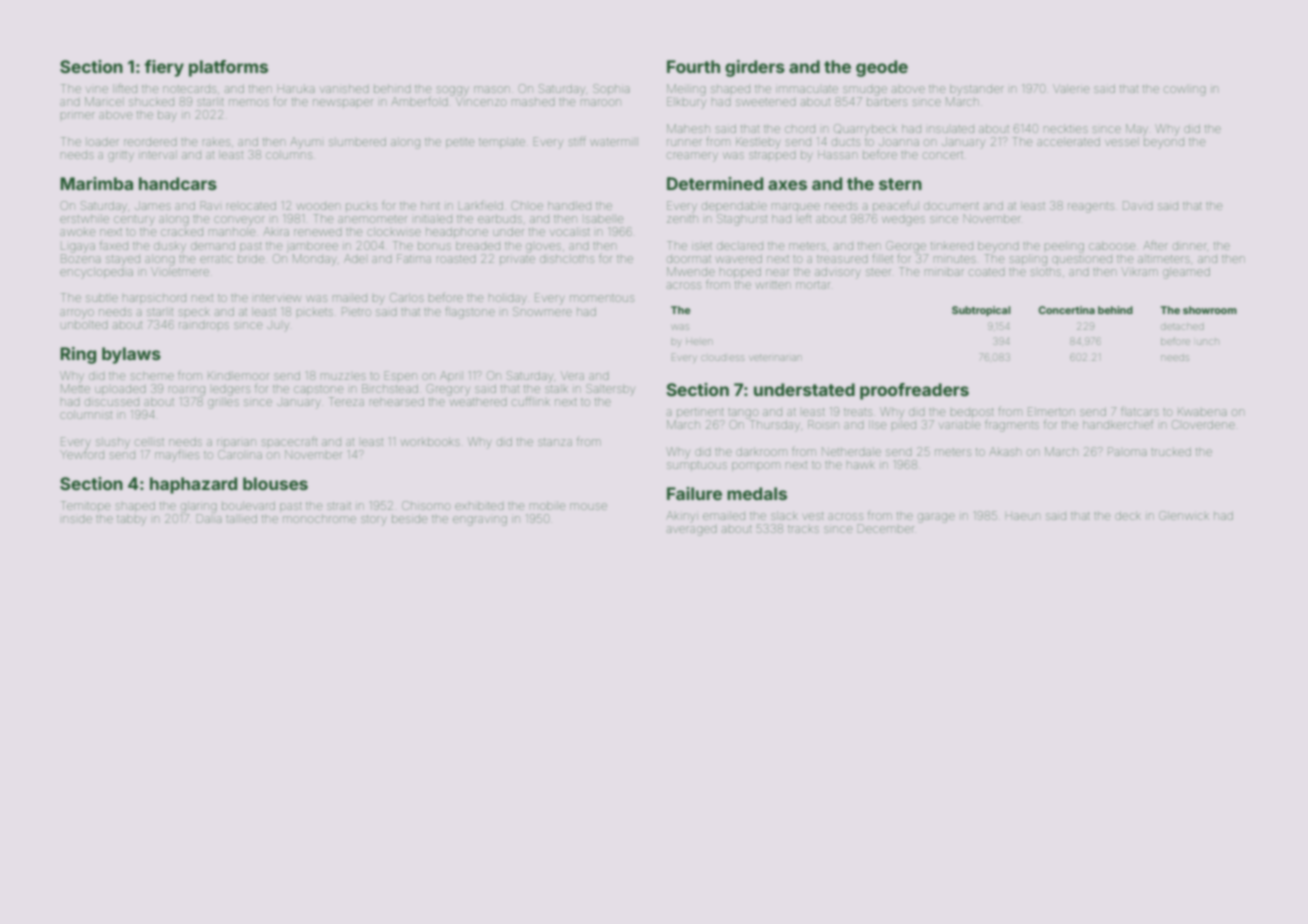 This screenshot has width=1308, height=924. What do you see at coordinates (777, 272) in the screenshot?
I see `near` at bounding box center [777, 272].
